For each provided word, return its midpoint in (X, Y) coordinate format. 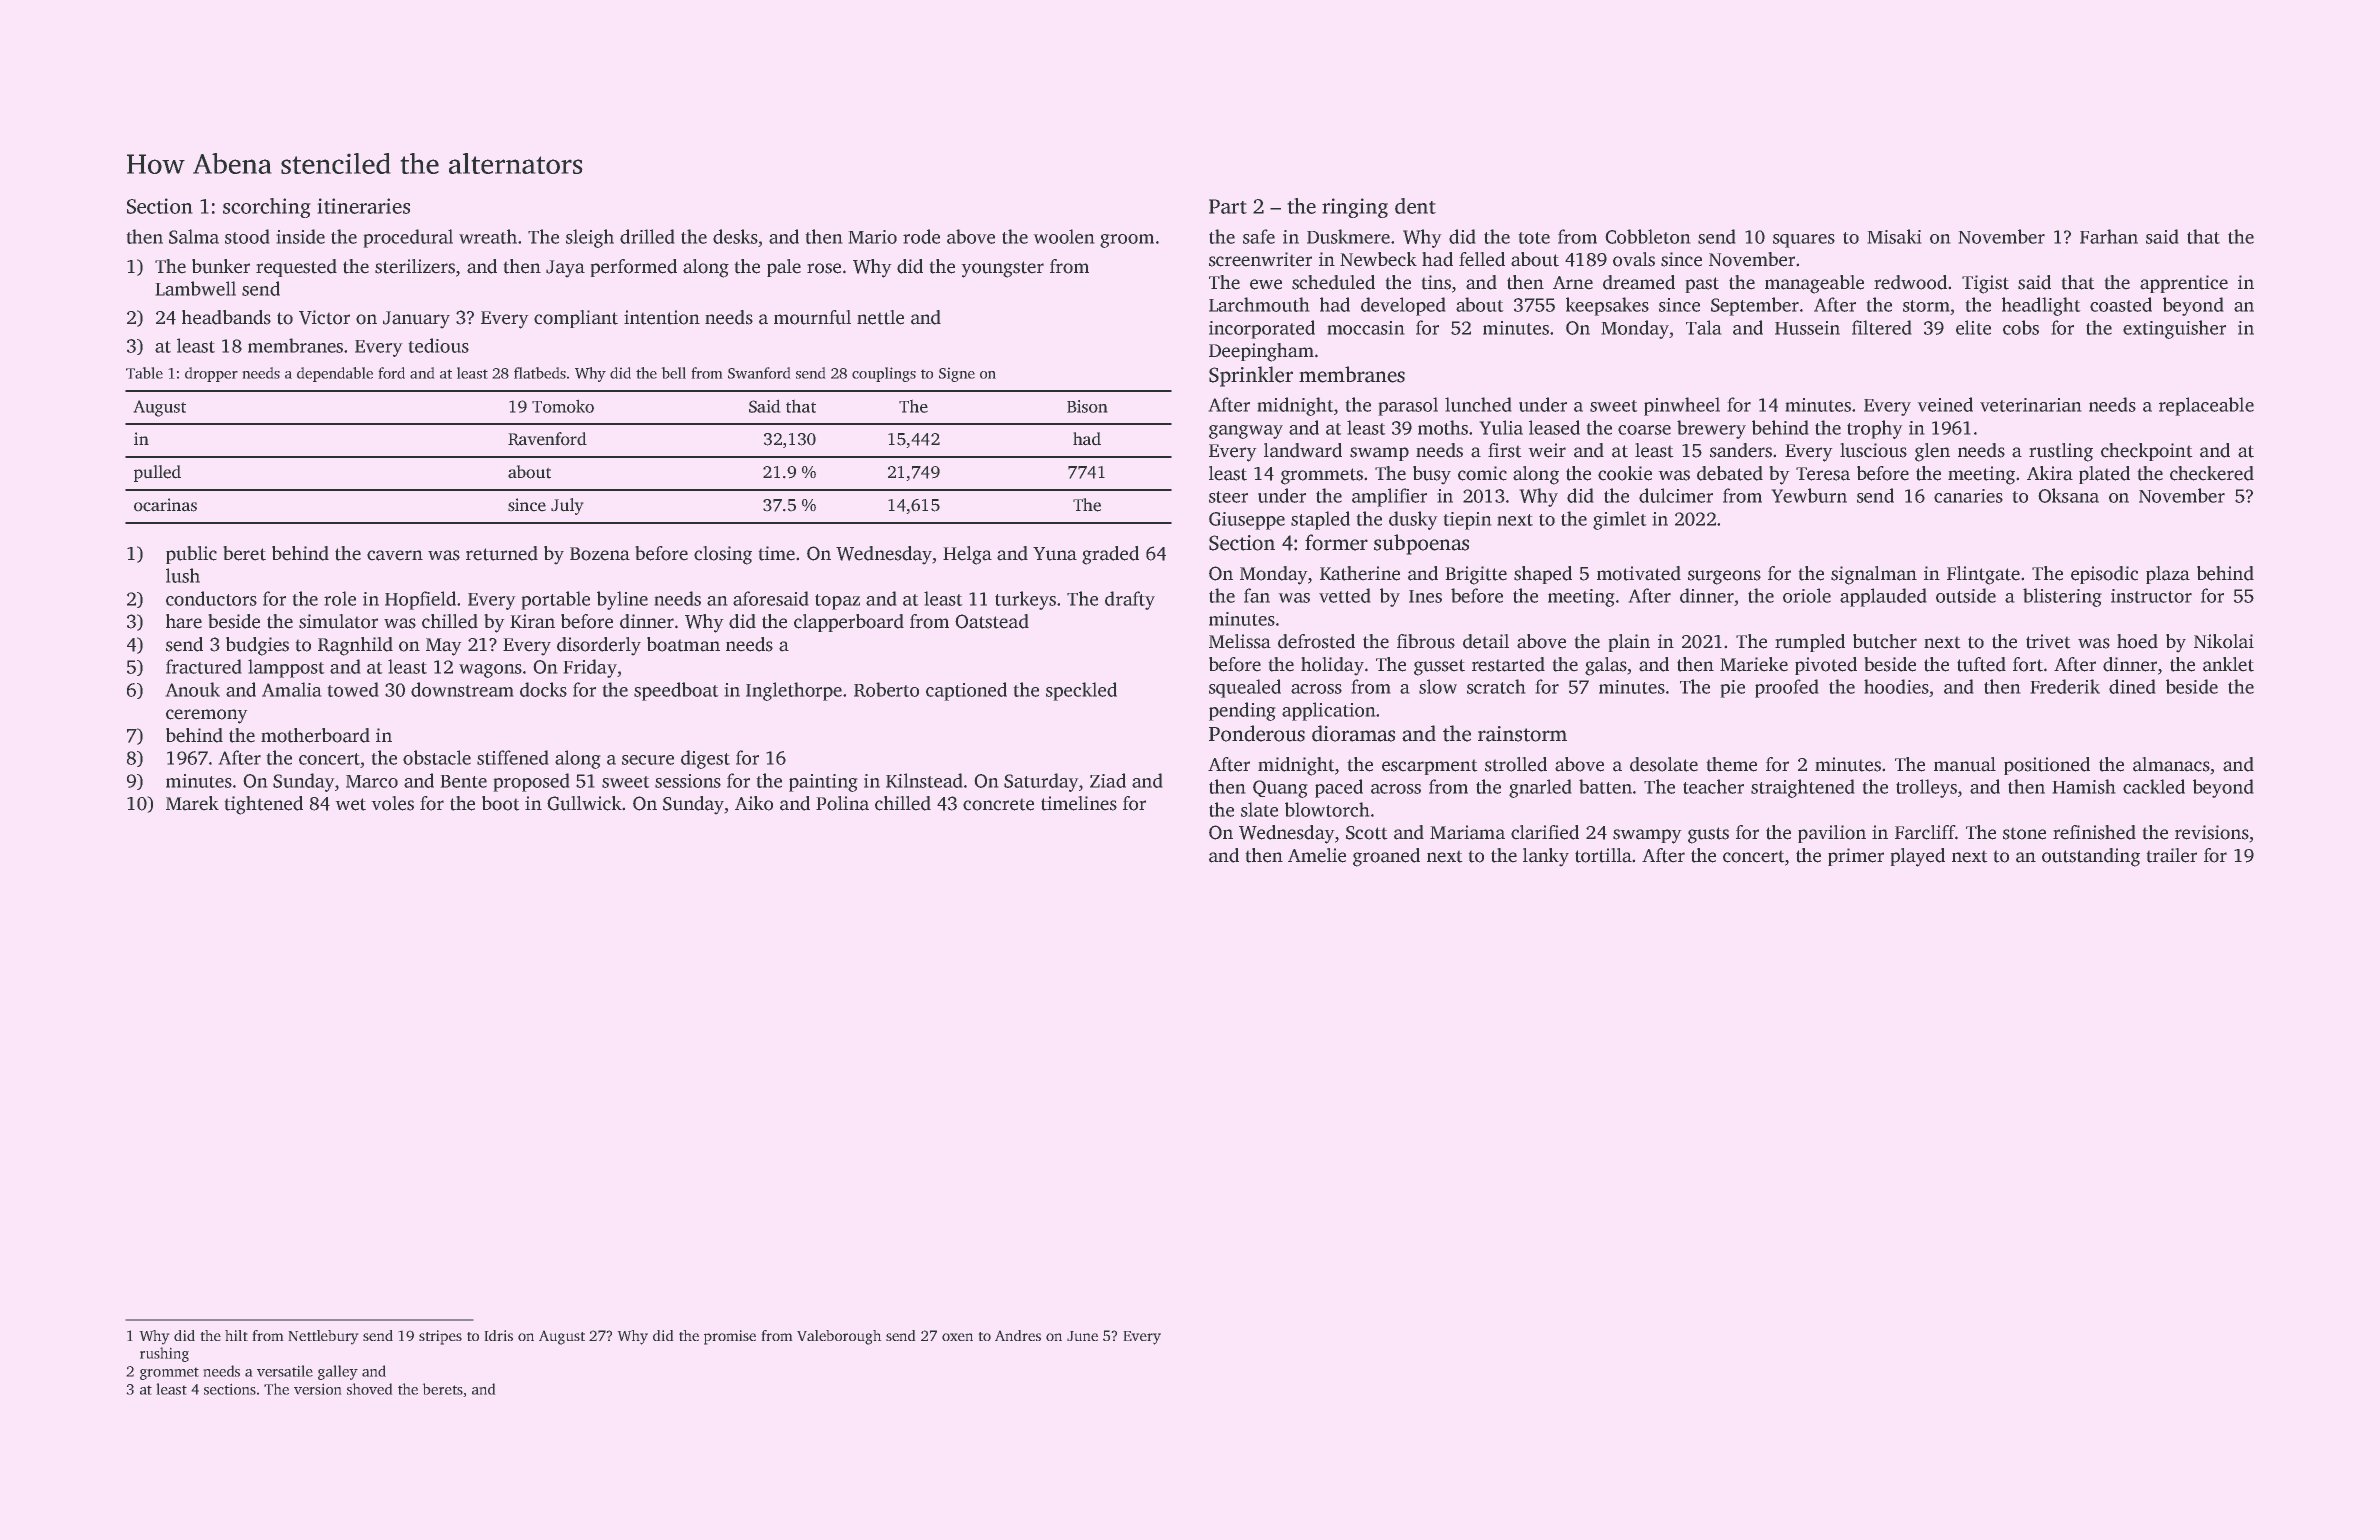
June (1082, 1336)
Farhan (2109, 236)
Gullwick (584, 803)
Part (1228, 206)
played (1917, 857)
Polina (842, 803)
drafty (1130, 600)
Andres (1018, 1335)
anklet (2228, 664)
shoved (370, 1389)
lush (183, 575)
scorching (267, 208)
